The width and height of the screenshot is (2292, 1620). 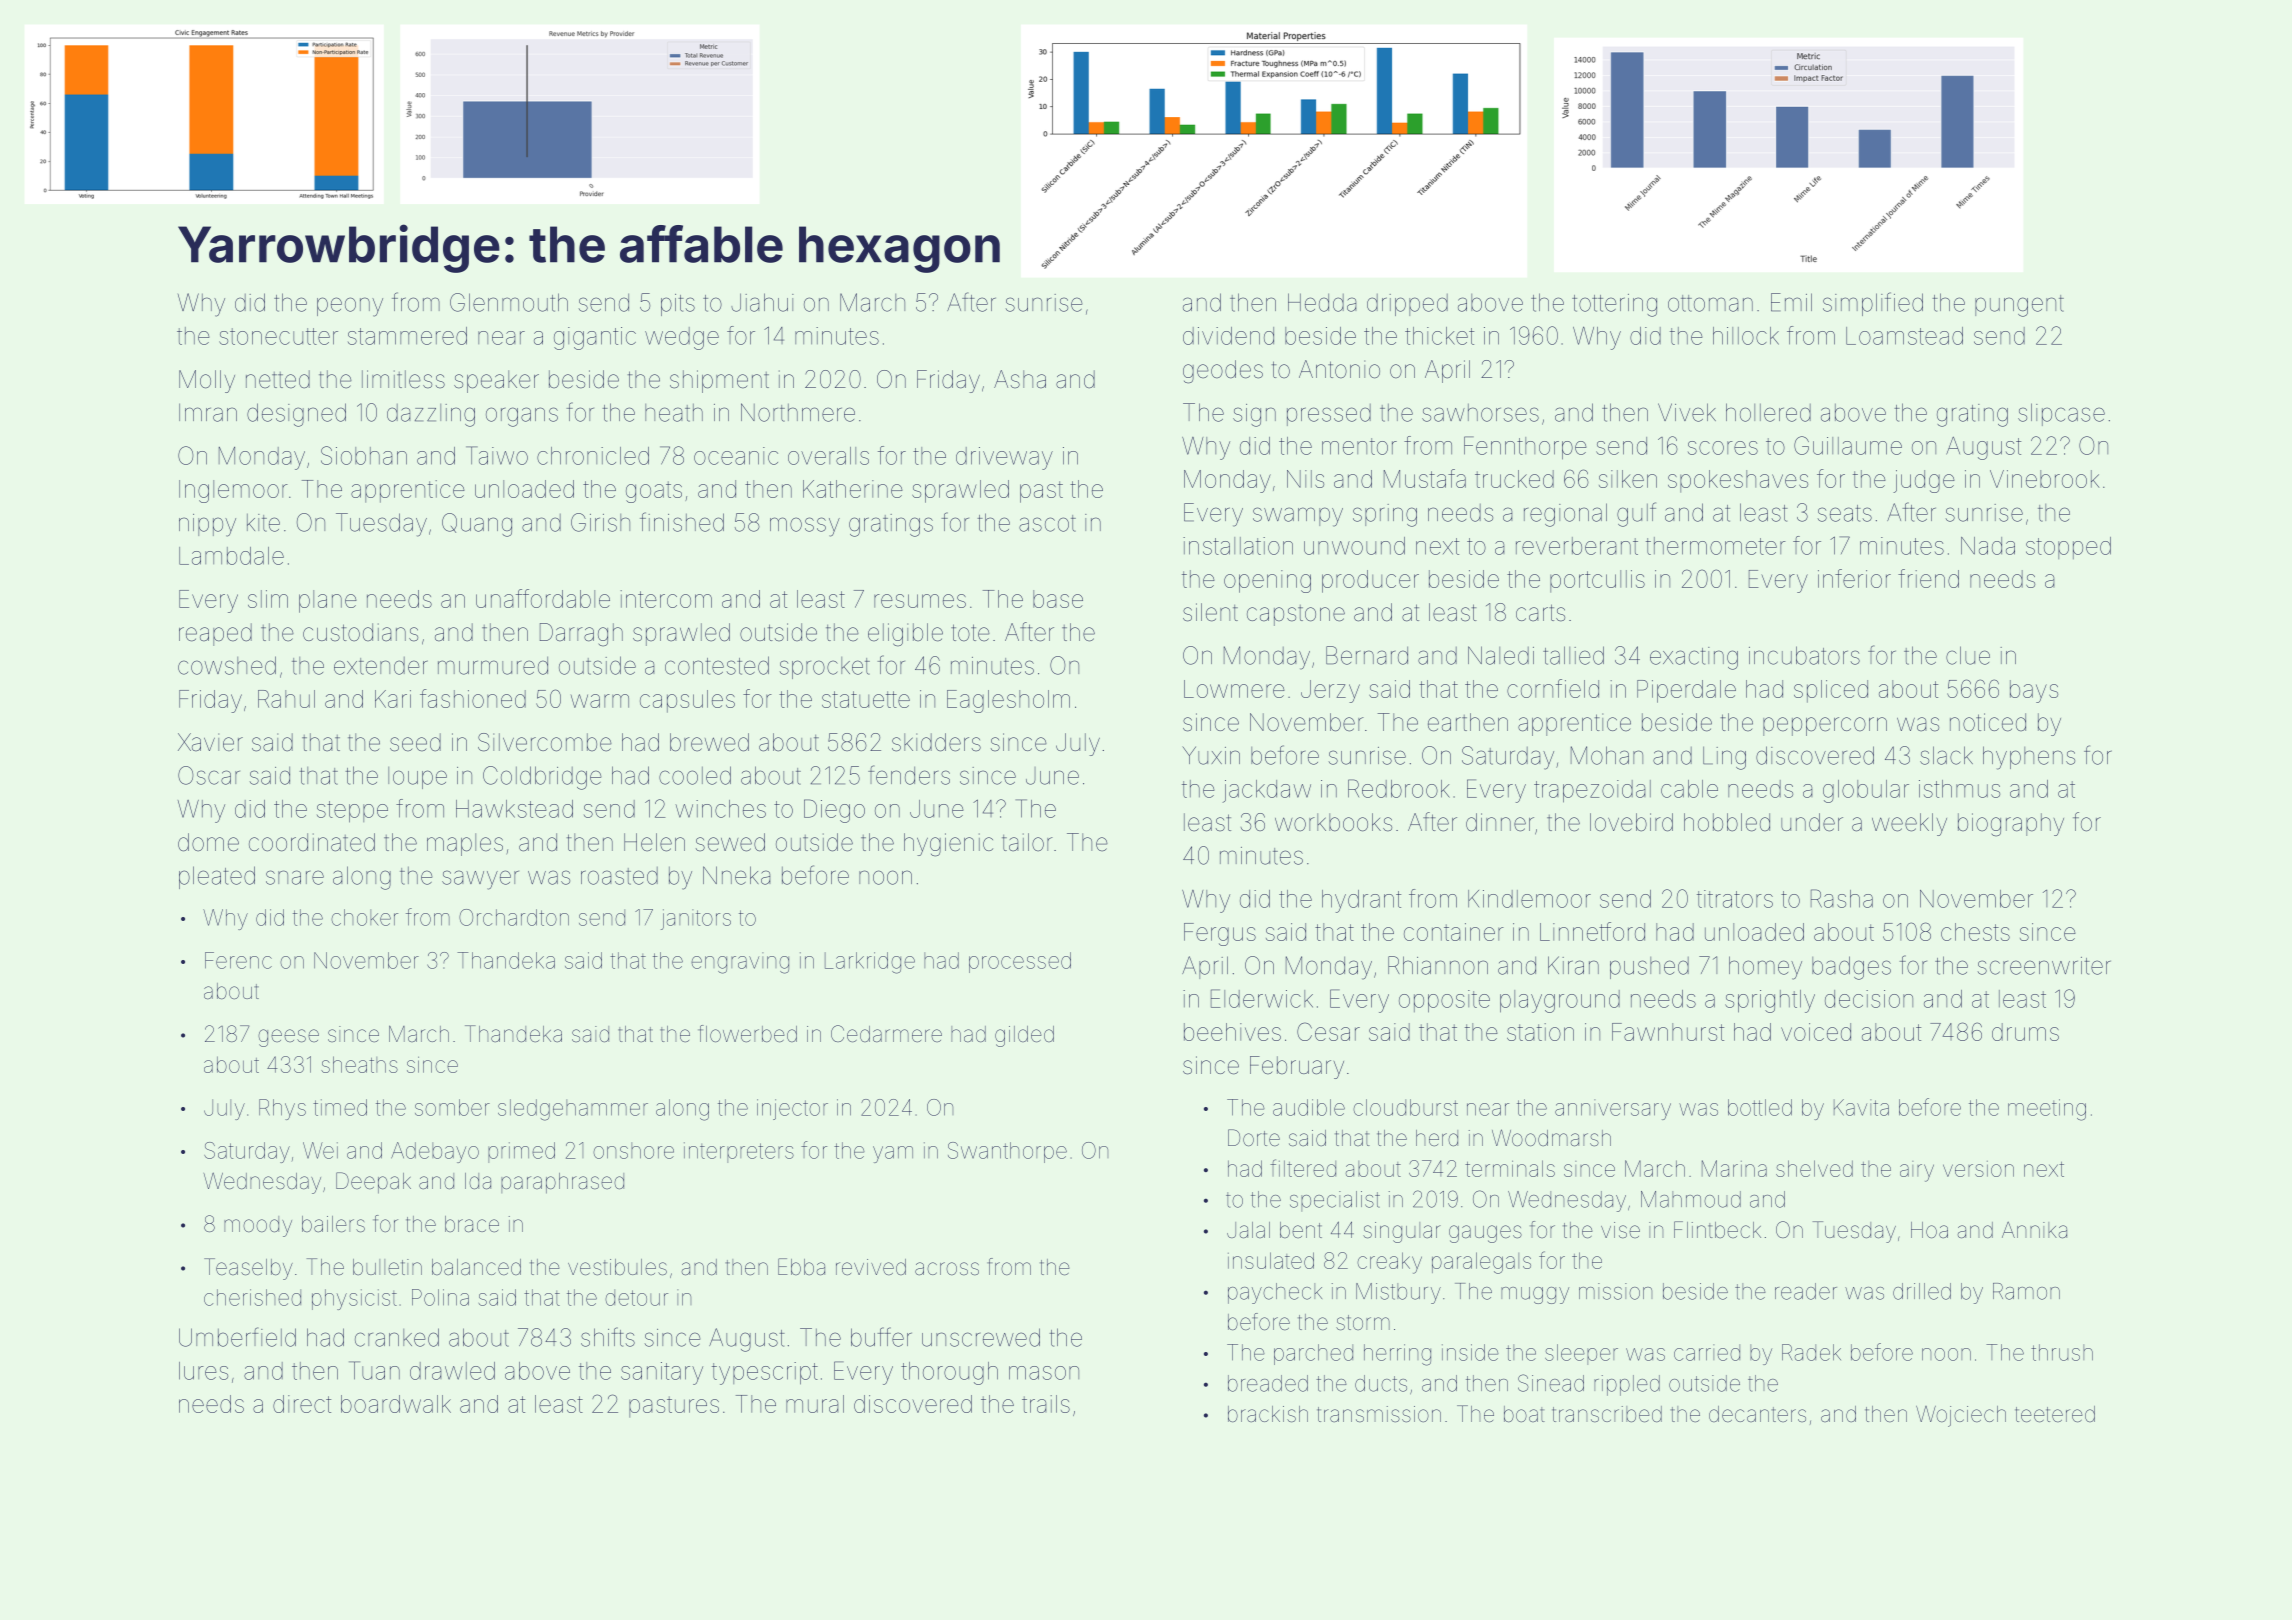 I want to click on seats, so click(x=1845, y=513).
